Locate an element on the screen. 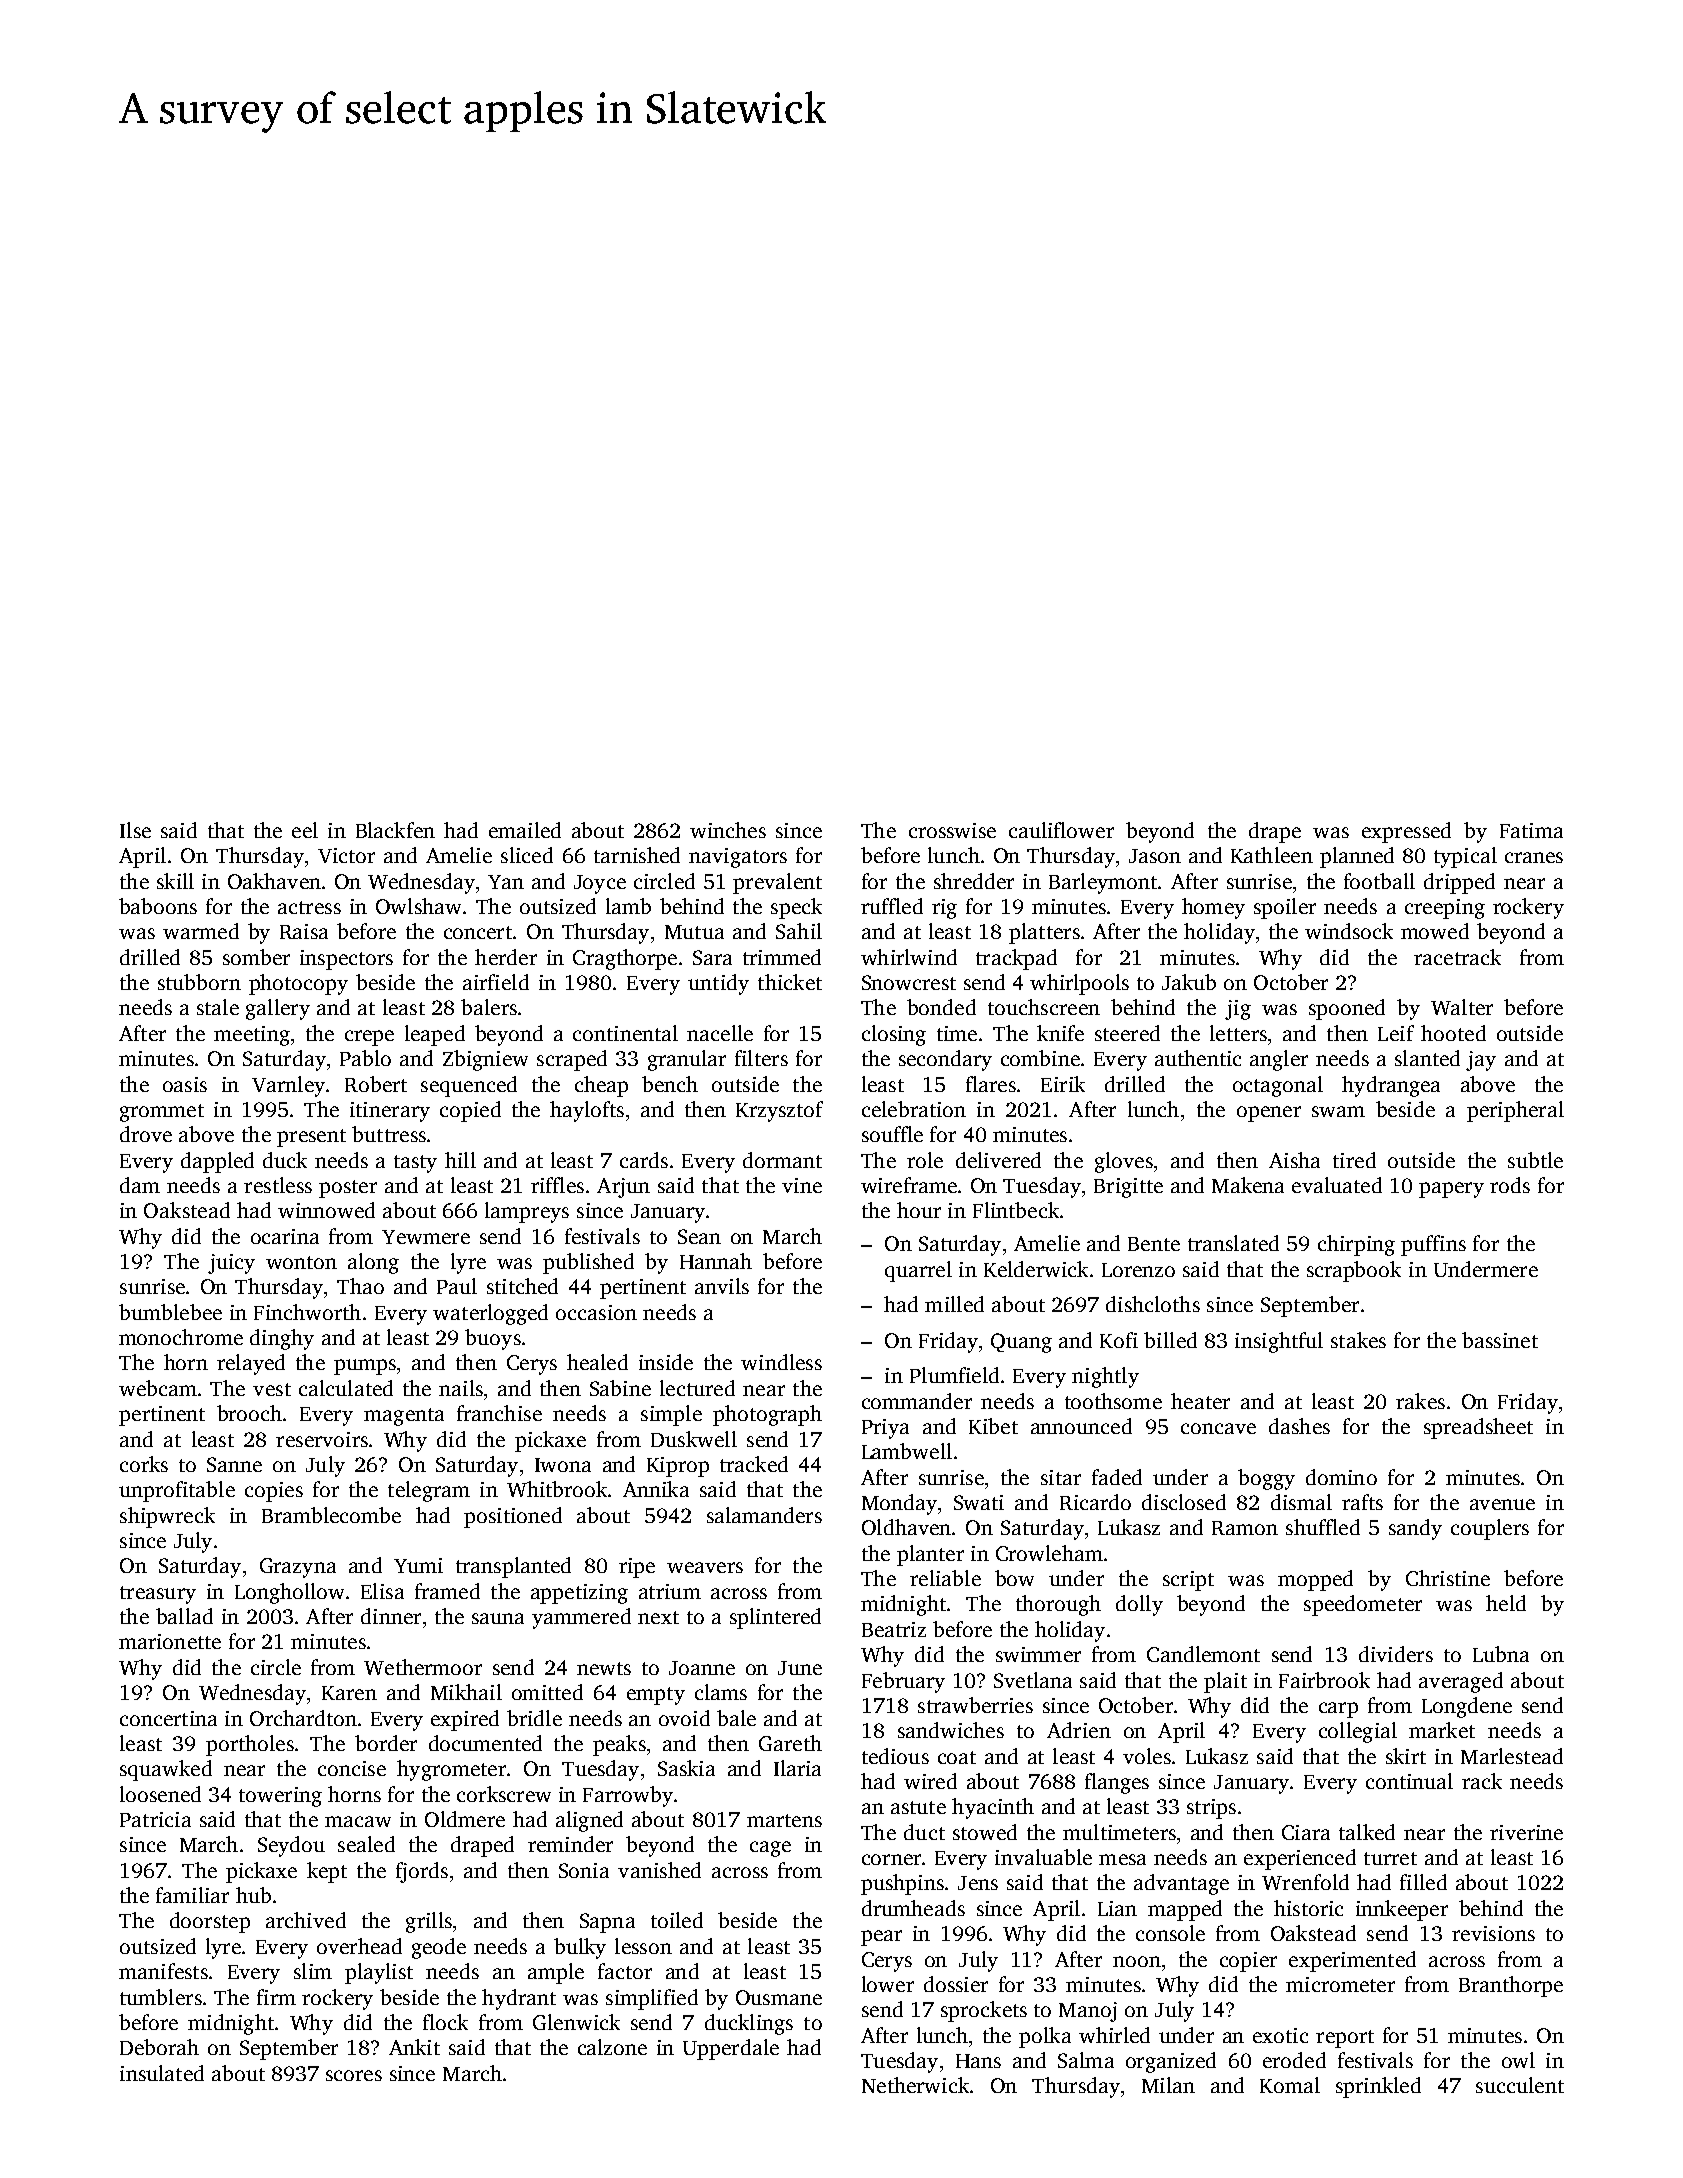 The width and height of the screenshot is (1683, 2178). succulent is located at coordinates (1520, 2085).
